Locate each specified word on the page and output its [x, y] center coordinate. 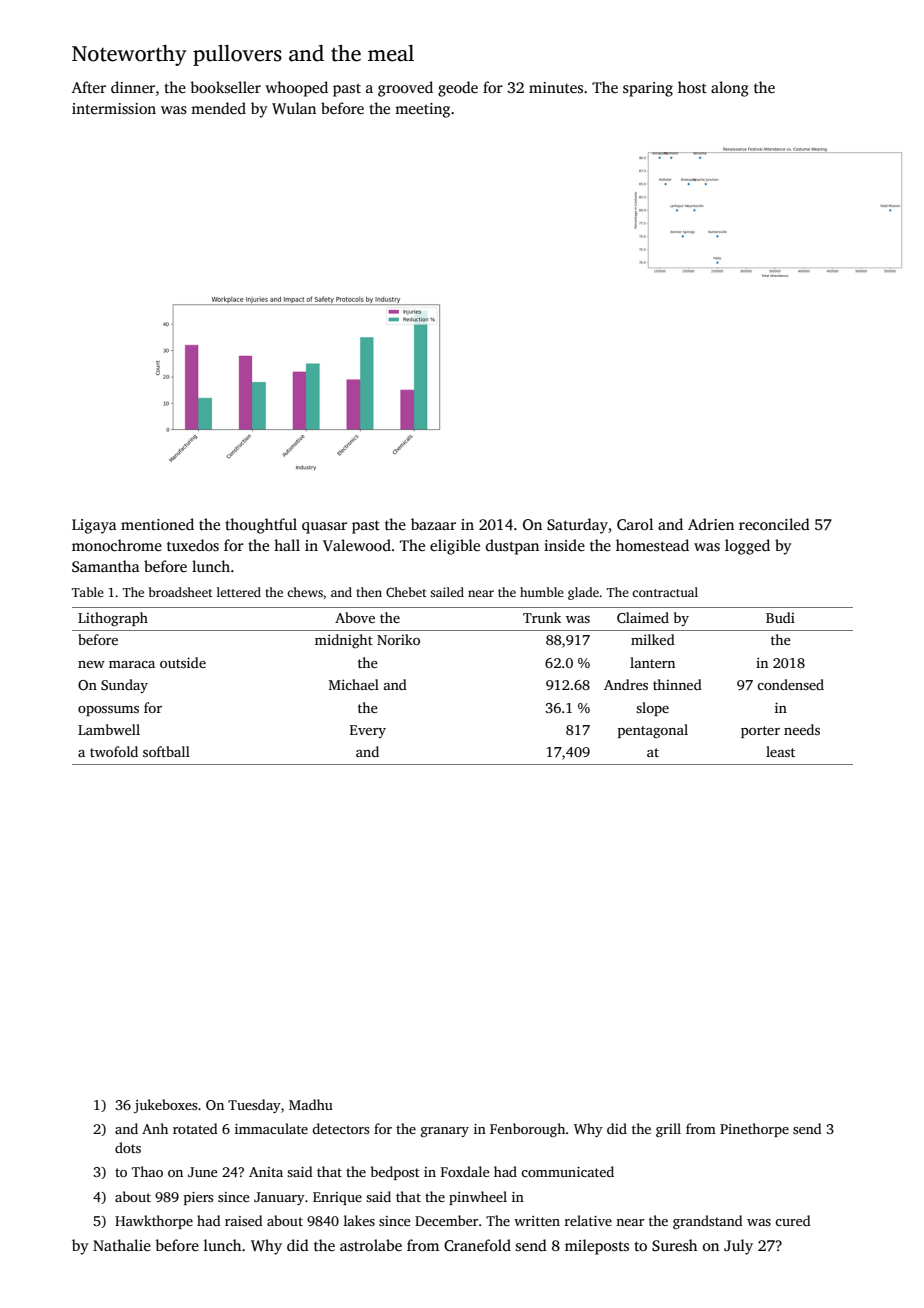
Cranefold [477, 1245]
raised [244, 1220]
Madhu [311, 1104]
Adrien [711, 524]
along [730, 89]
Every [368, 731]
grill [668, 1130]
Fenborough [527, 1130]
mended [218, 108]
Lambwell [109, 729]
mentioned [157, 524]
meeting [422, 110]
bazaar [433, 524]
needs [802, 729]
